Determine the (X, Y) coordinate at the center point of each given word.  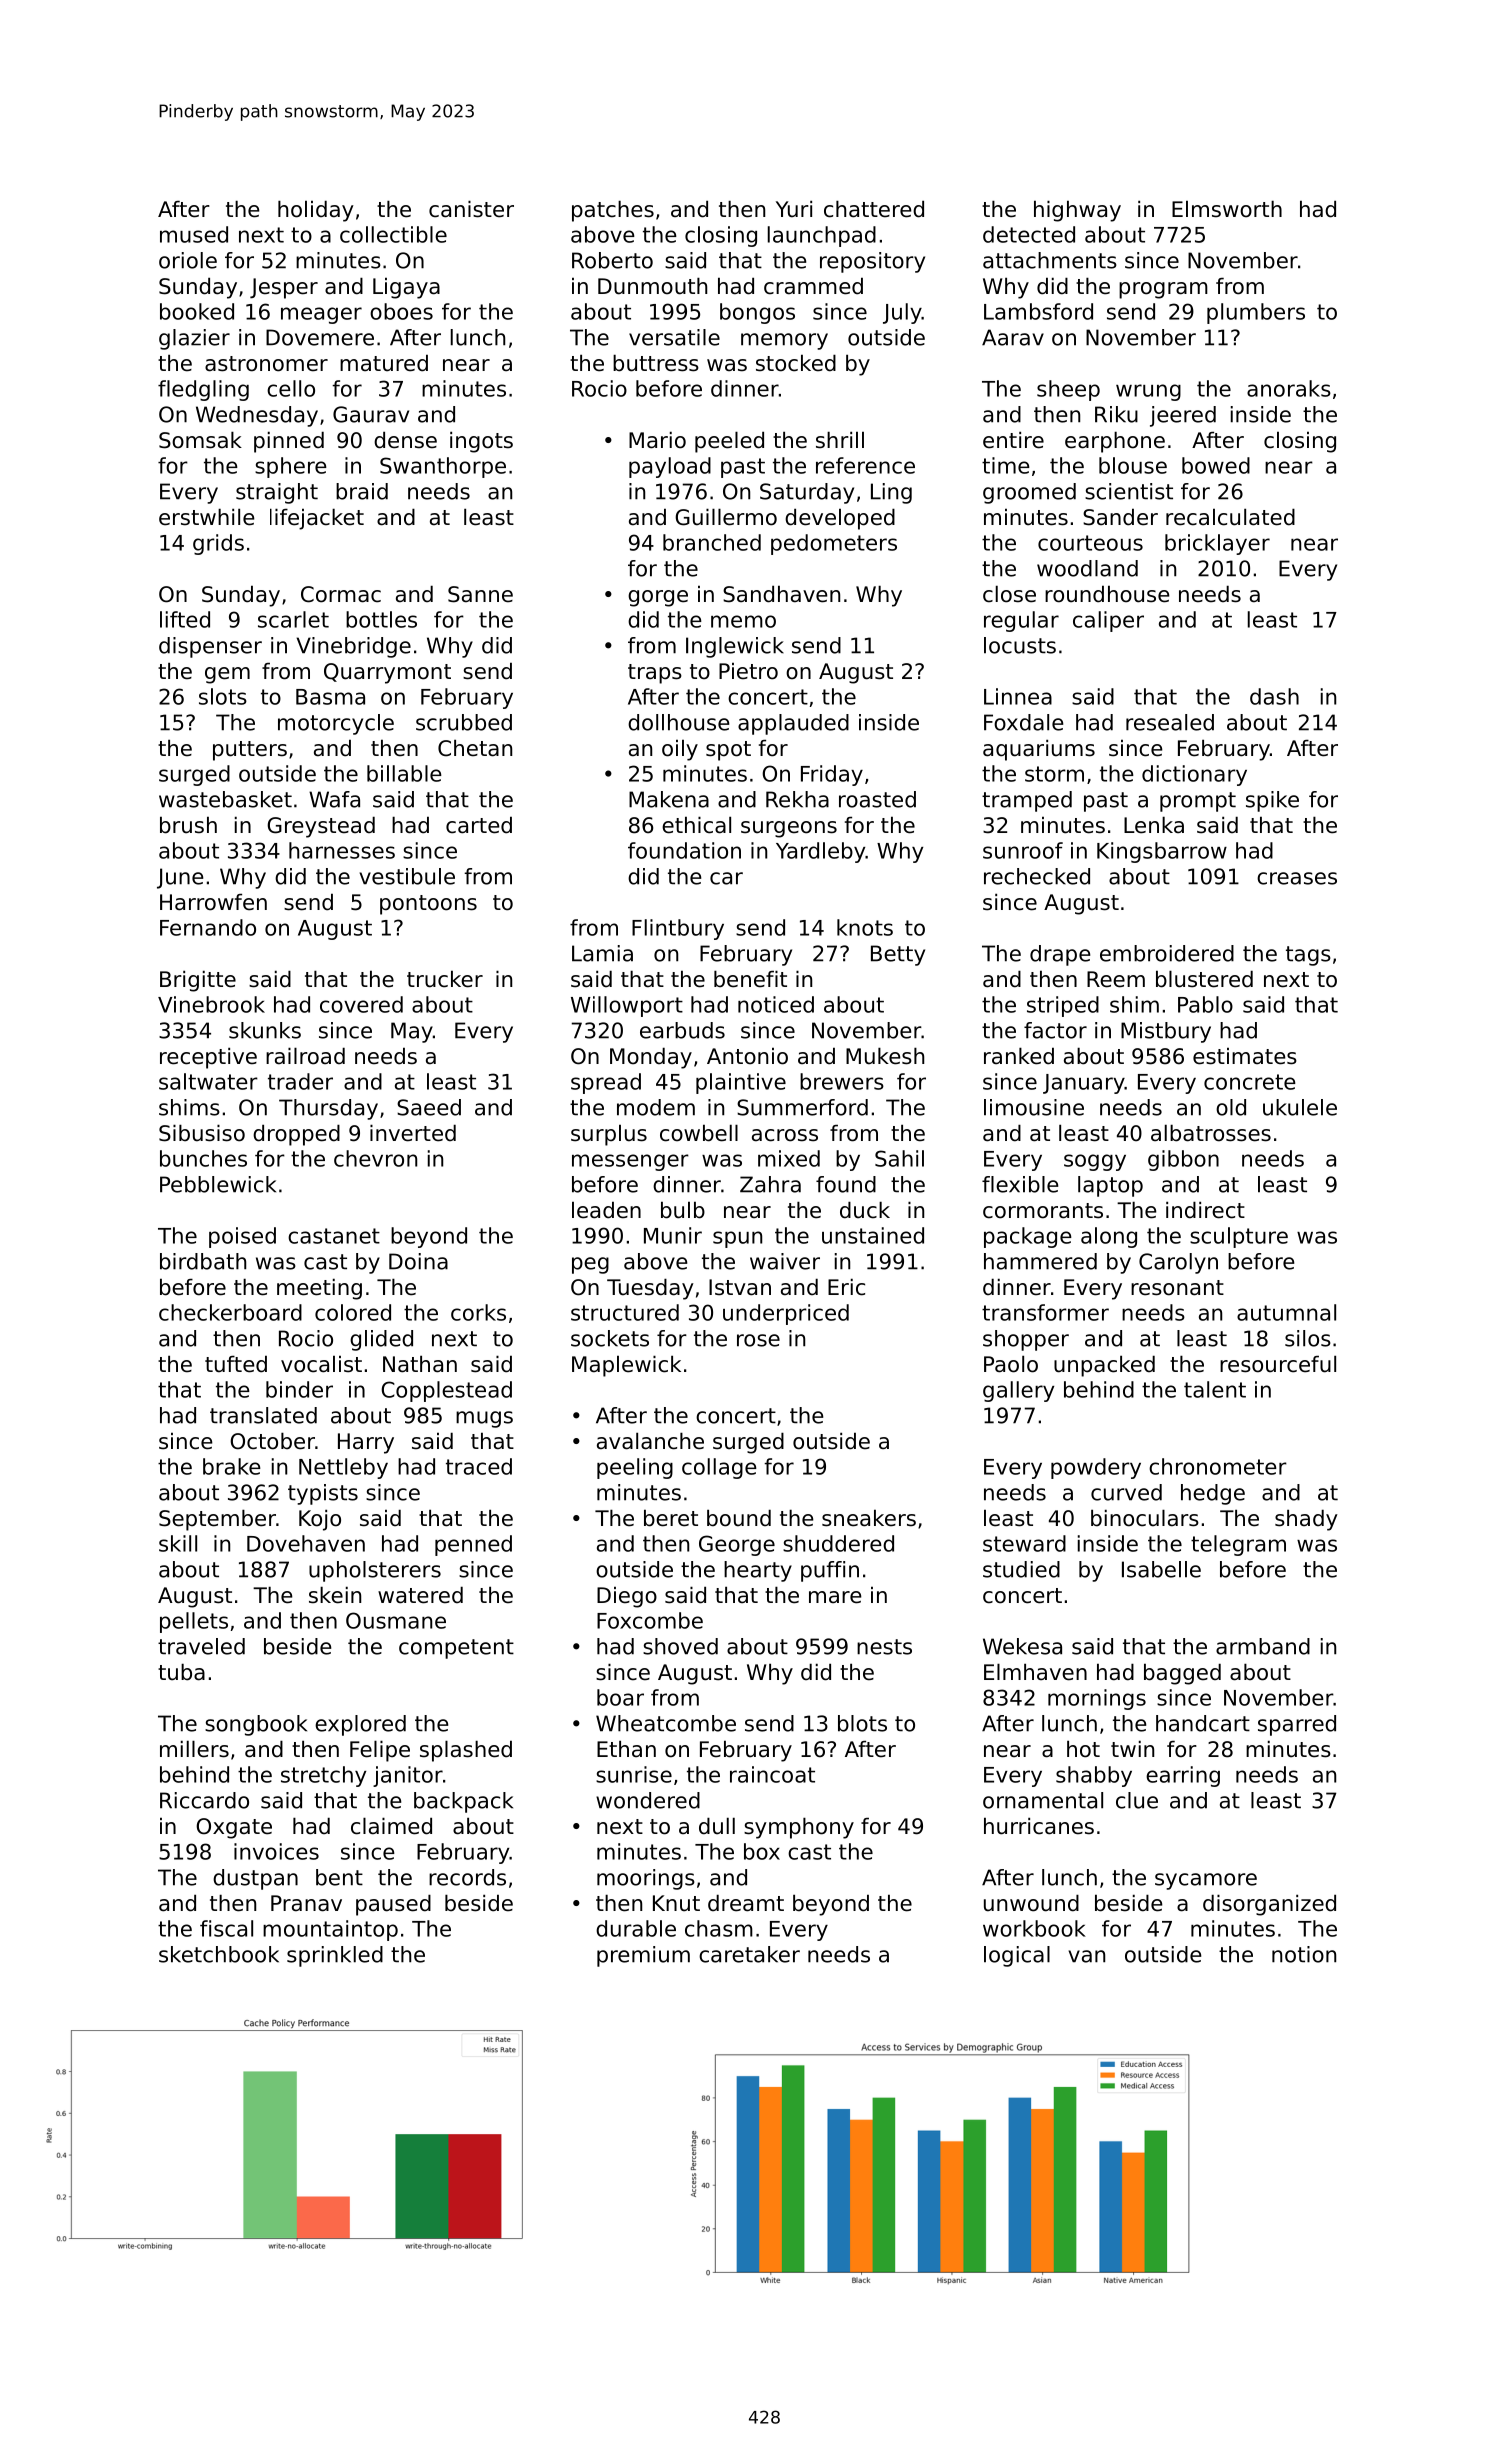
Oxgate (234, 1828)
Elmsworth (1227, 209)
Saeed (429, 1107)
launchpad (822, 236)
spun (737, 1239)
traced (479, 1466)
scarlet (293, 619)
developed (840, 519)
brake (232, 1466)
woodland (1087, 568)
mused (194, 234)
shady (1306, 1520)
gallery (1018, 1391)
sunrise (634, 1774)
